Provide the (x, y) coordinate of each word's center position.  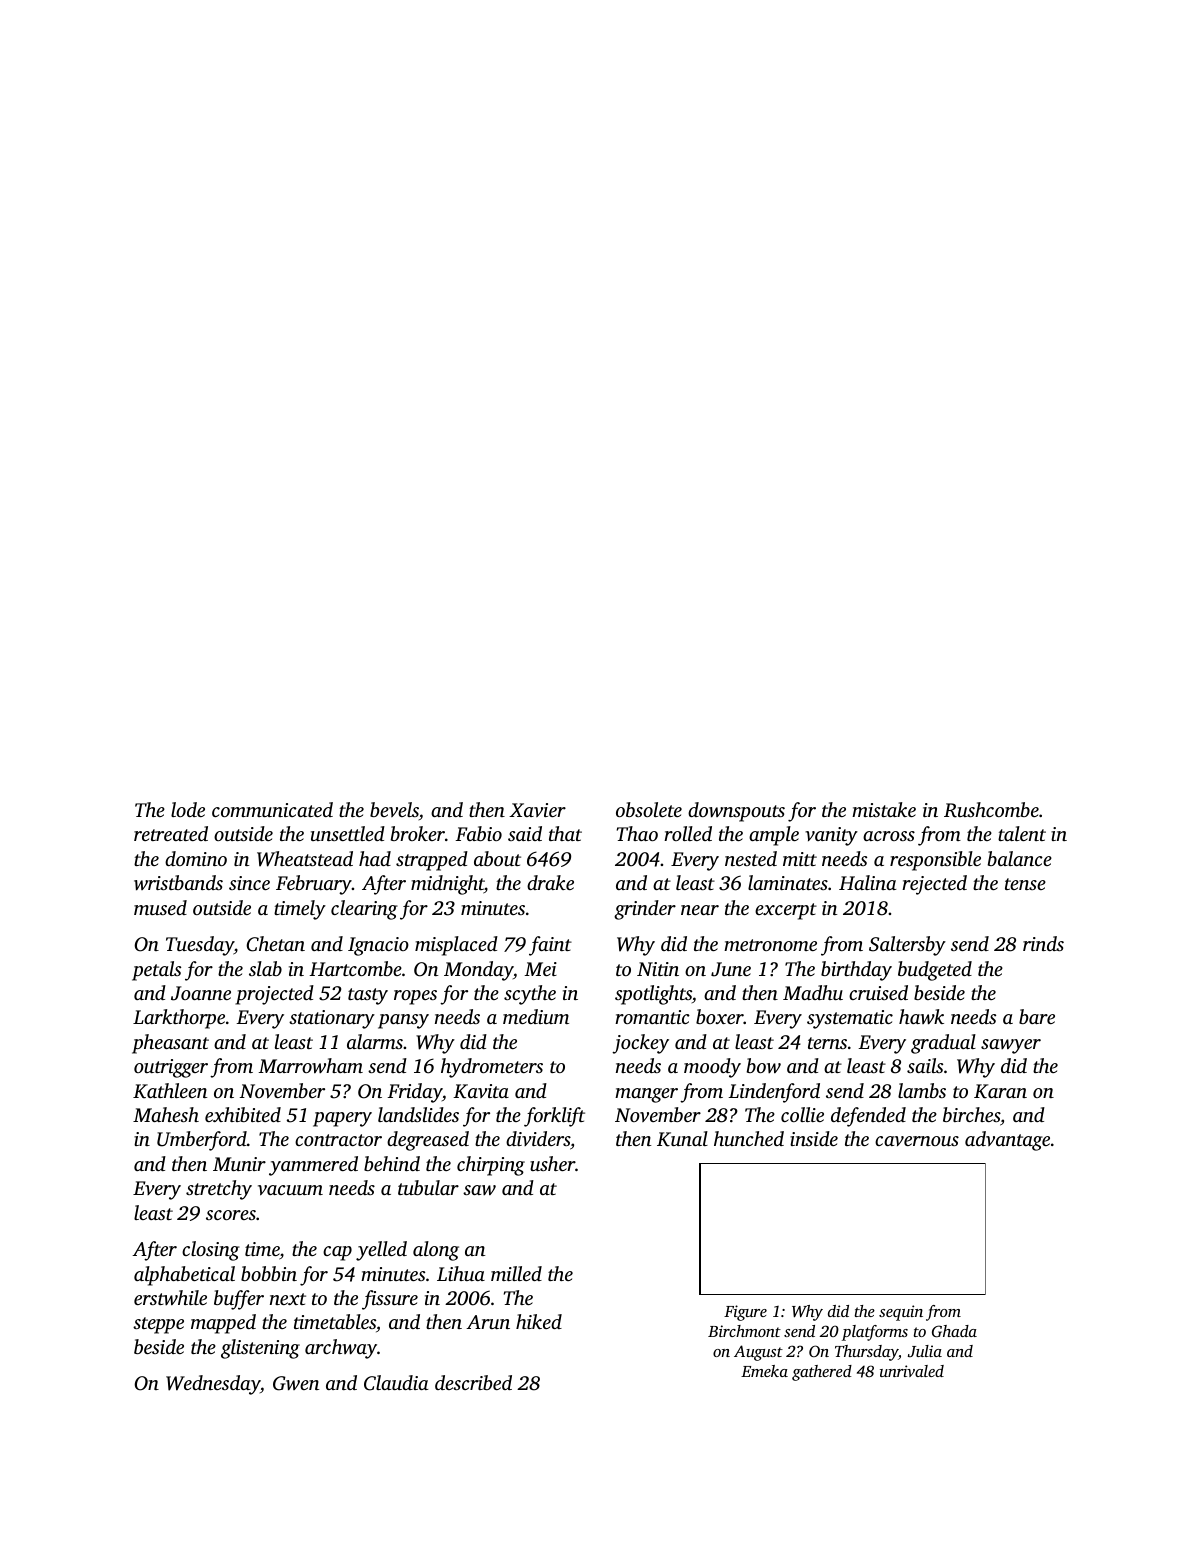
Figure (745, 1313)
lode (188, 809)
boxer (720, 1016)
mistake (884, 809)
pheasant (170, 1044)
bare (1037, 1016)
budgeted (935, 971)
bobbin (269, 1273)
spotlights (653, 995)
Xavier (537, 810)
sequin (901, 1313)
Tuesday (200, 946)
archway (341, 1349)
